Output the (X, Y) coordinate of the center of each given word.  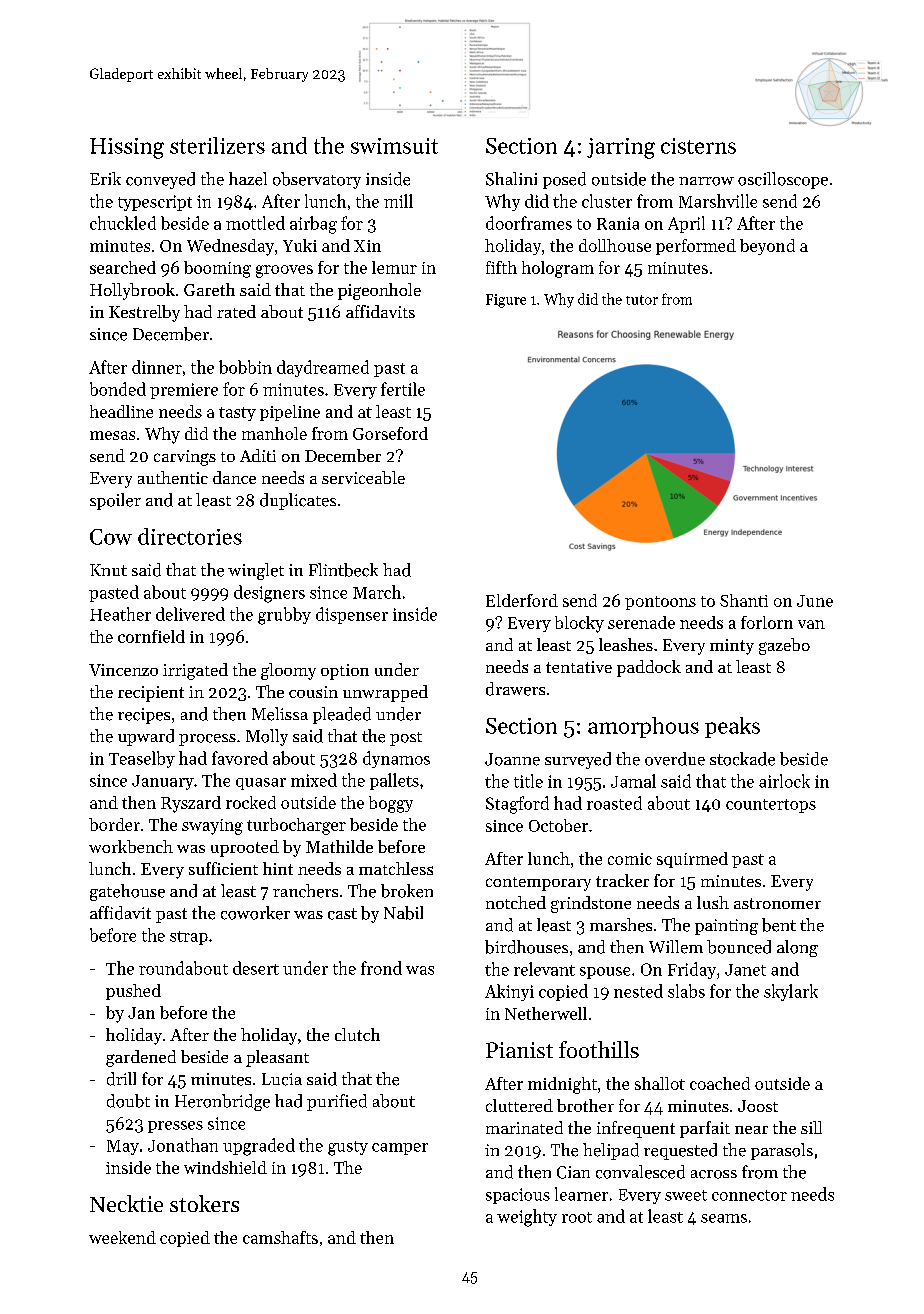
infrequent (636, 1129)
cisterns (698, 146)
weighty (527, 1218)
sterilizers (217, 145)
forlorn (767, 622)
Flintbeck (343, 570)
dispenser (352, 615)
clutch (357, 1034)
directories (190, 536)
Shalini (511, 179)
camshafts (280, 1237)
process (207, 740)
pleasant (277, 1058)
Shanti (744, 600)
